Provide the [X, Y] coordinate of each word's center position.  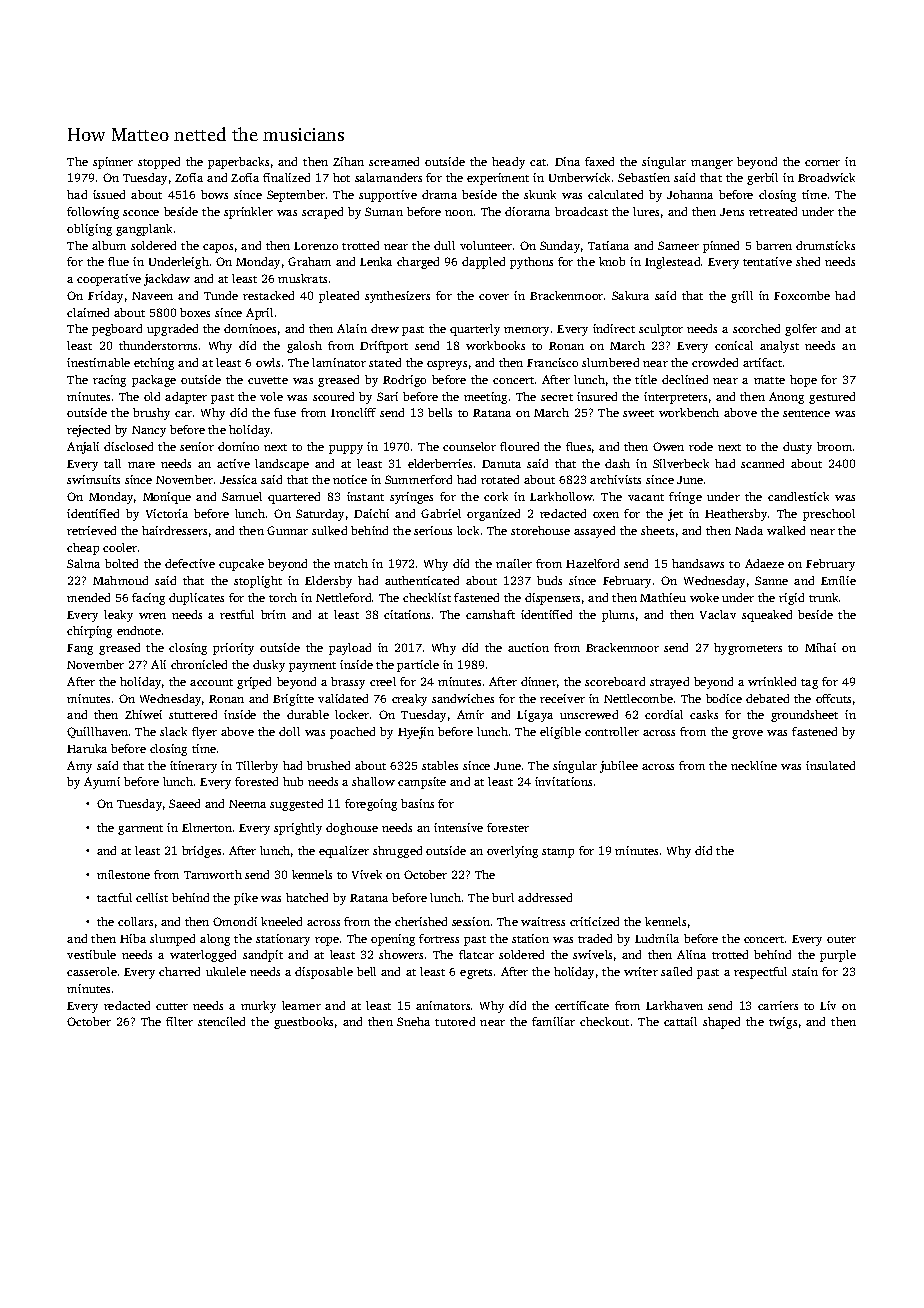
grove [747, 734]
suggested [296, 805]
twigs [783, 1023]
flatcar [476, 954]
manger [712, 164]
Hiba [133, 938]
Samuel [242, 496]
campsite [422, 783]
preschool [829, 515]
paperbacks [238, 163]
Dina [567, 161]
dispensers [552, 599]
